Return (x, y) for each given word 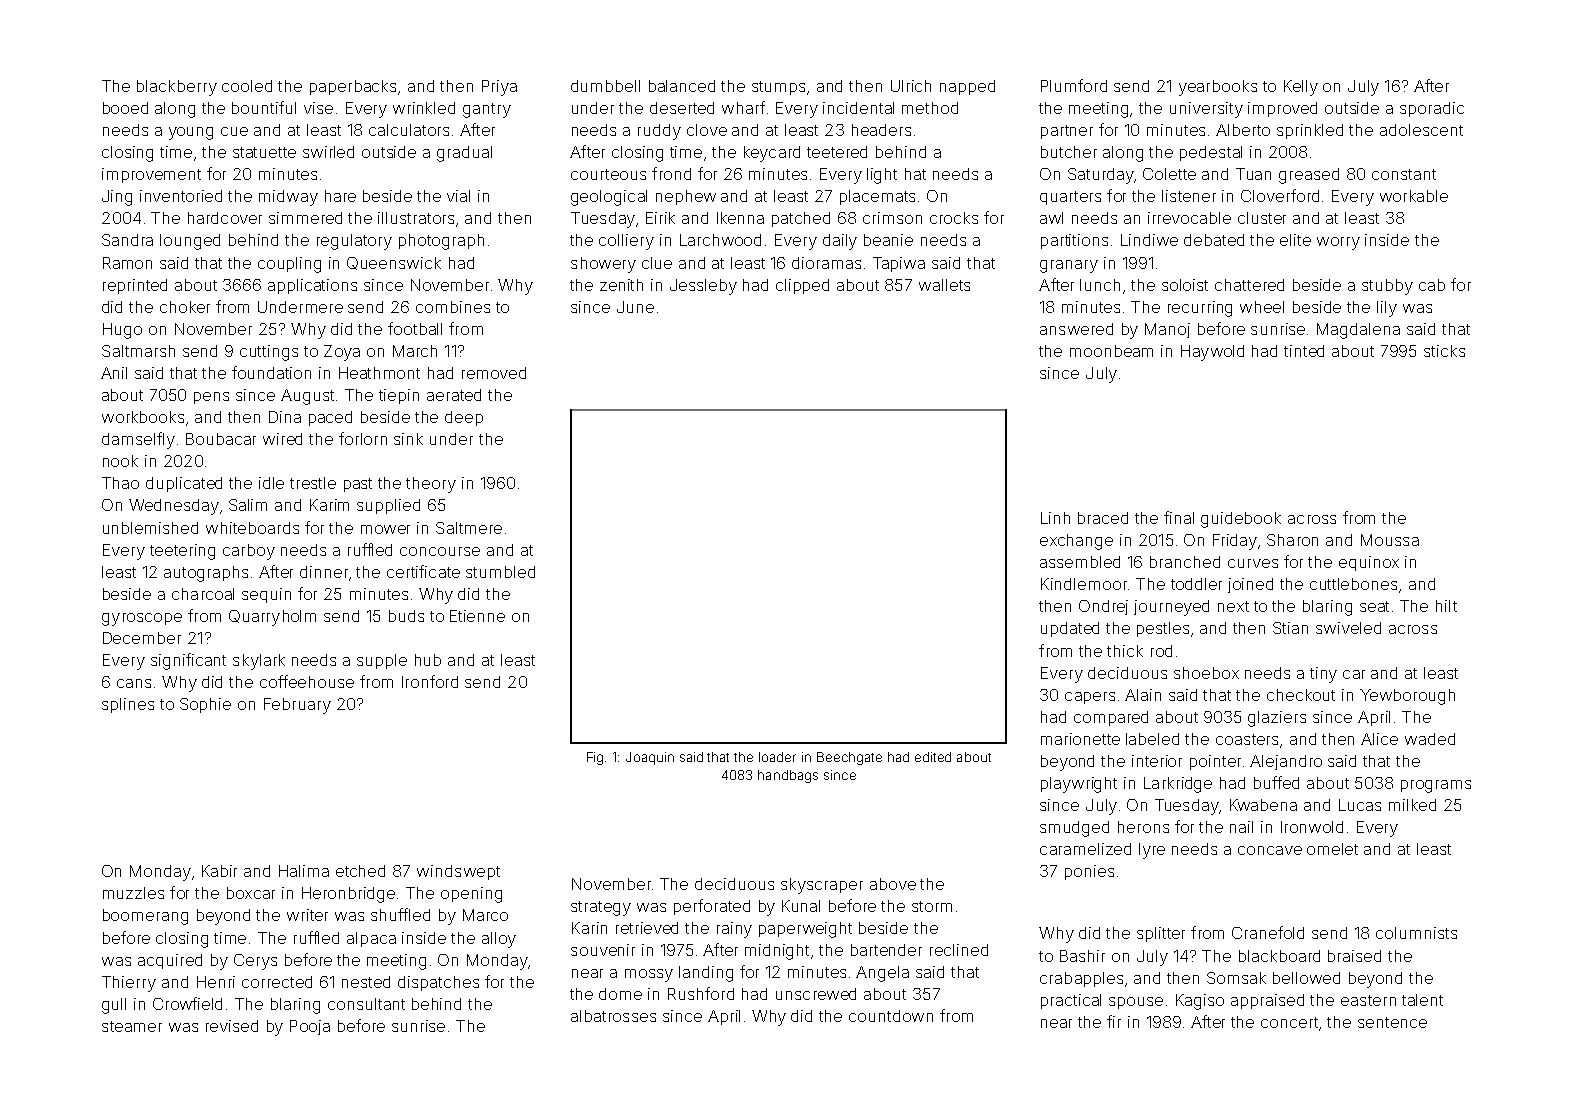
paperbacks (353, 87)
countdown (891, 1016)
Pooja (310, 1027)
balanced (682, 86)
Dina (285, 417)
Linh (1055, 518)
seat (1374, 606)
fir (1114, 1021)
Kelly (1301, 88)
